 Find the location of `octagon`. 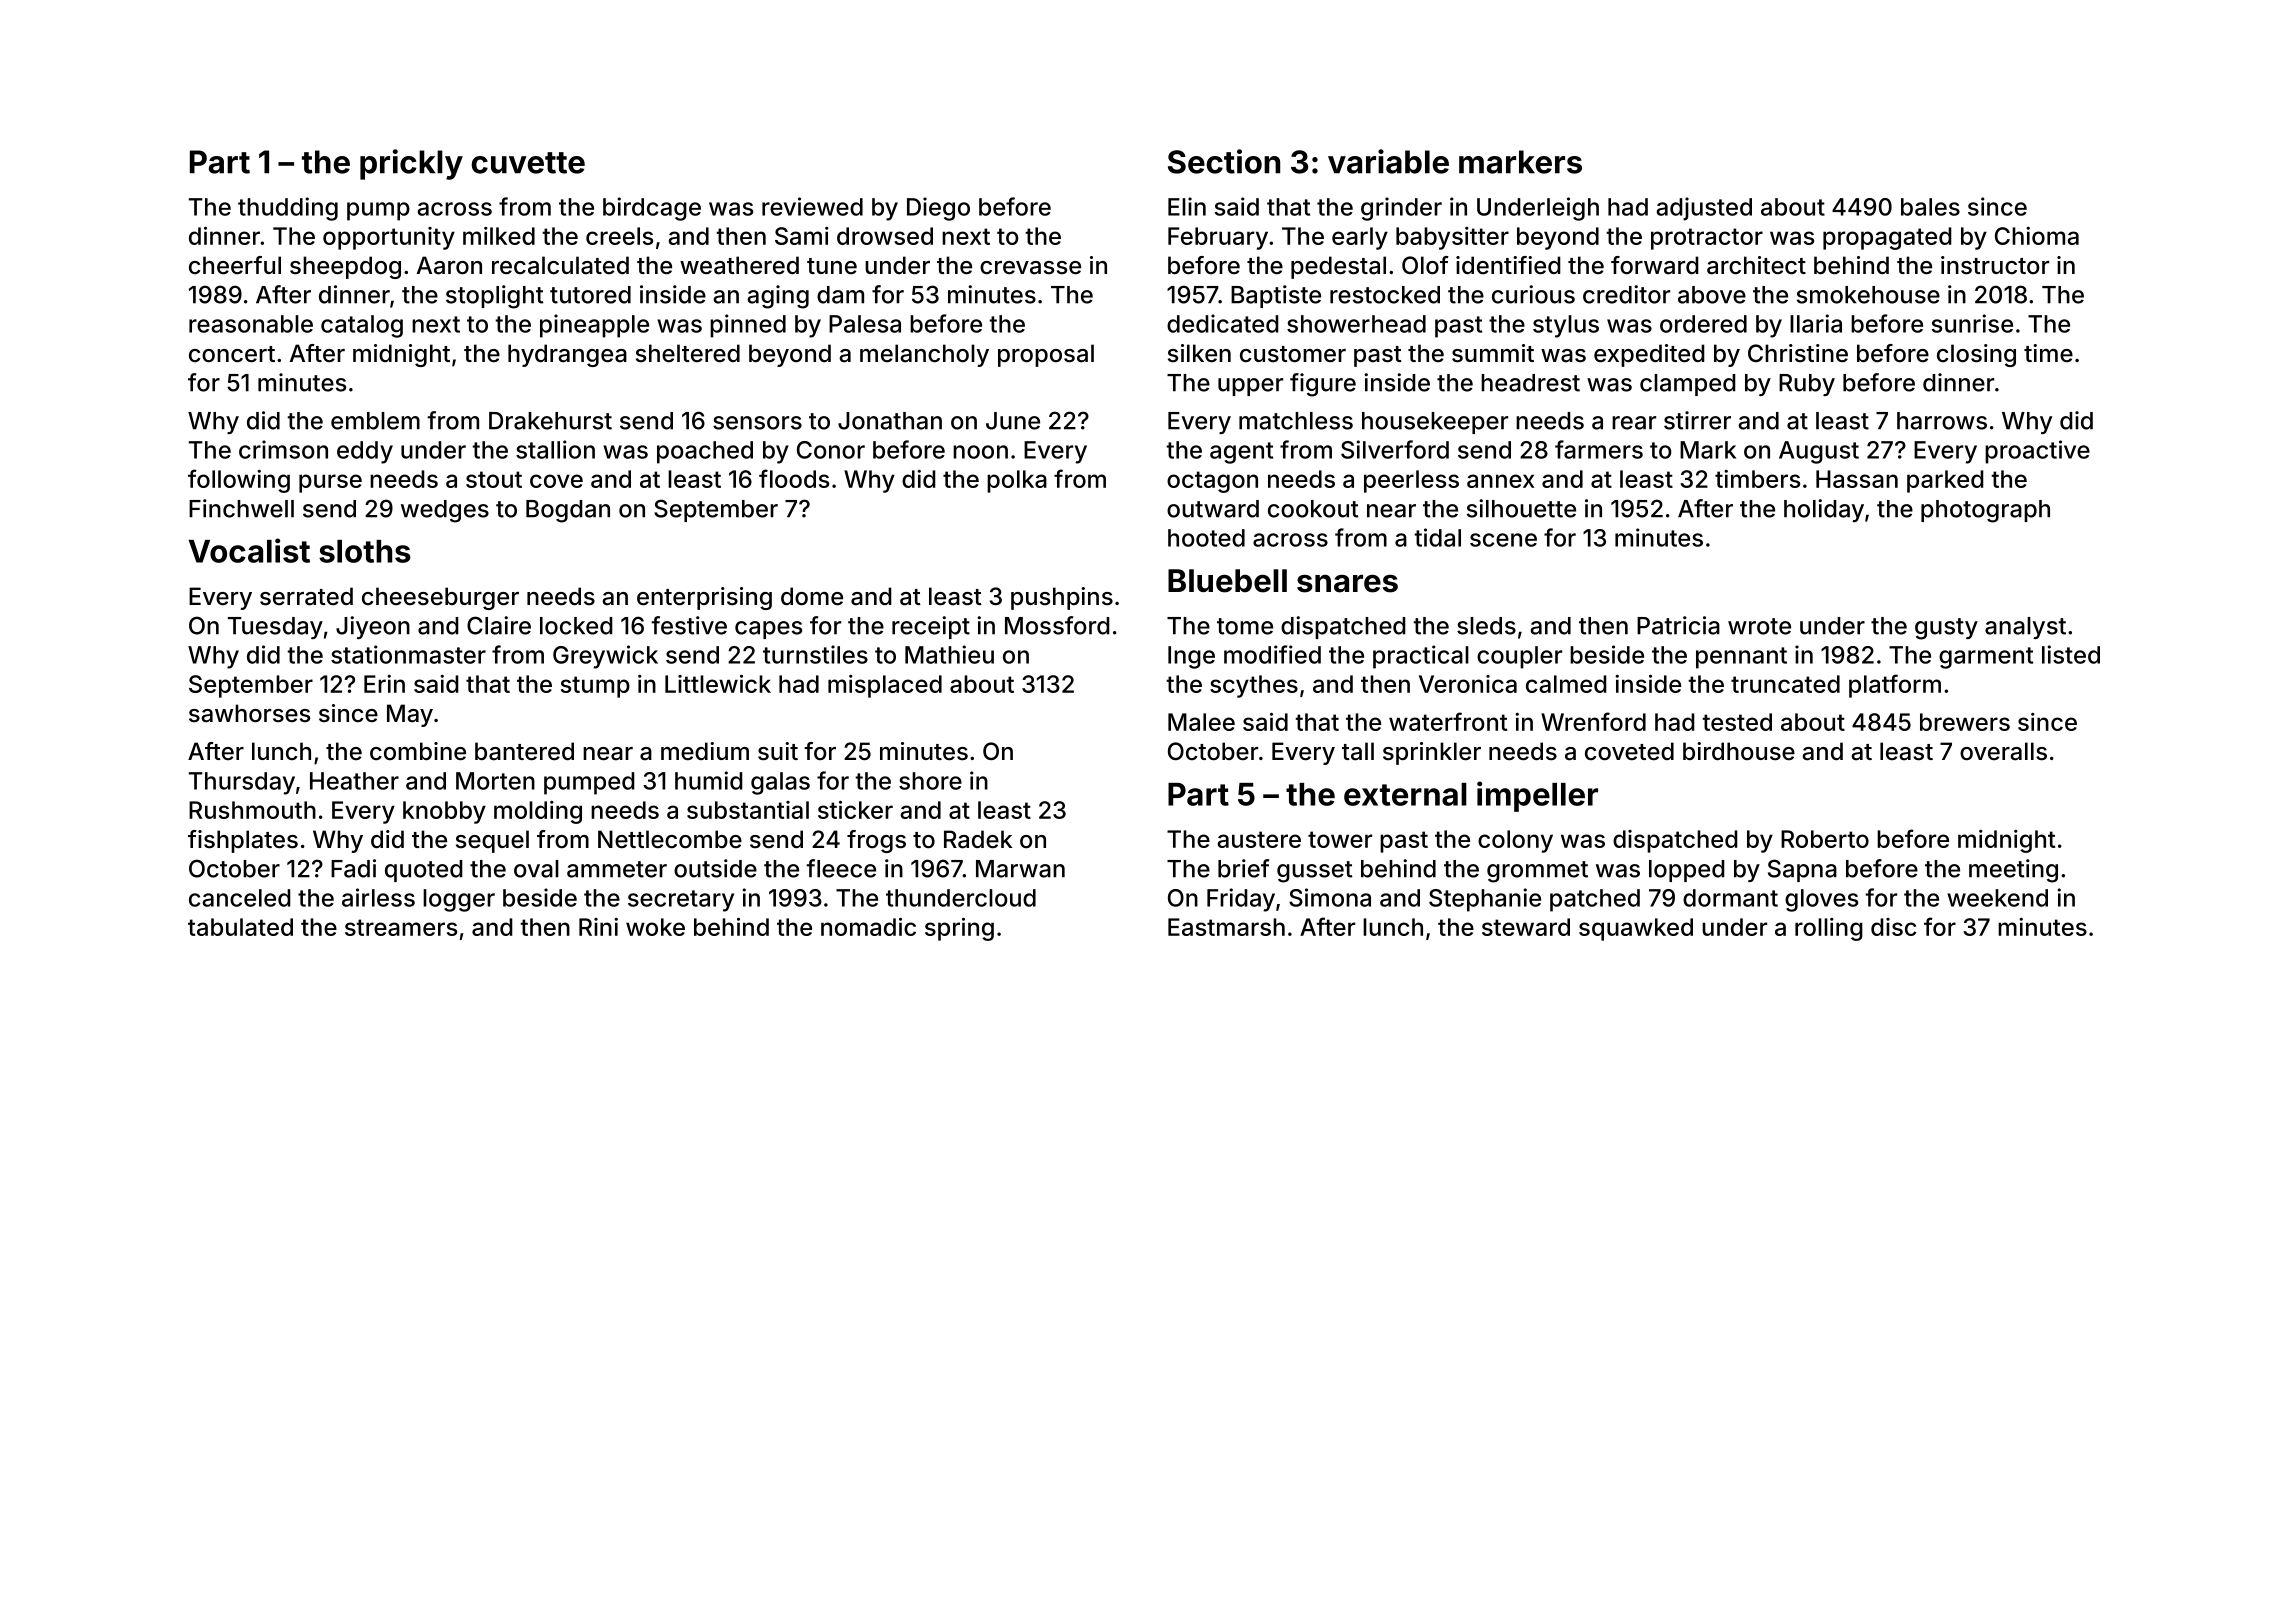

octagon is located at coordinates (1212, 482).
